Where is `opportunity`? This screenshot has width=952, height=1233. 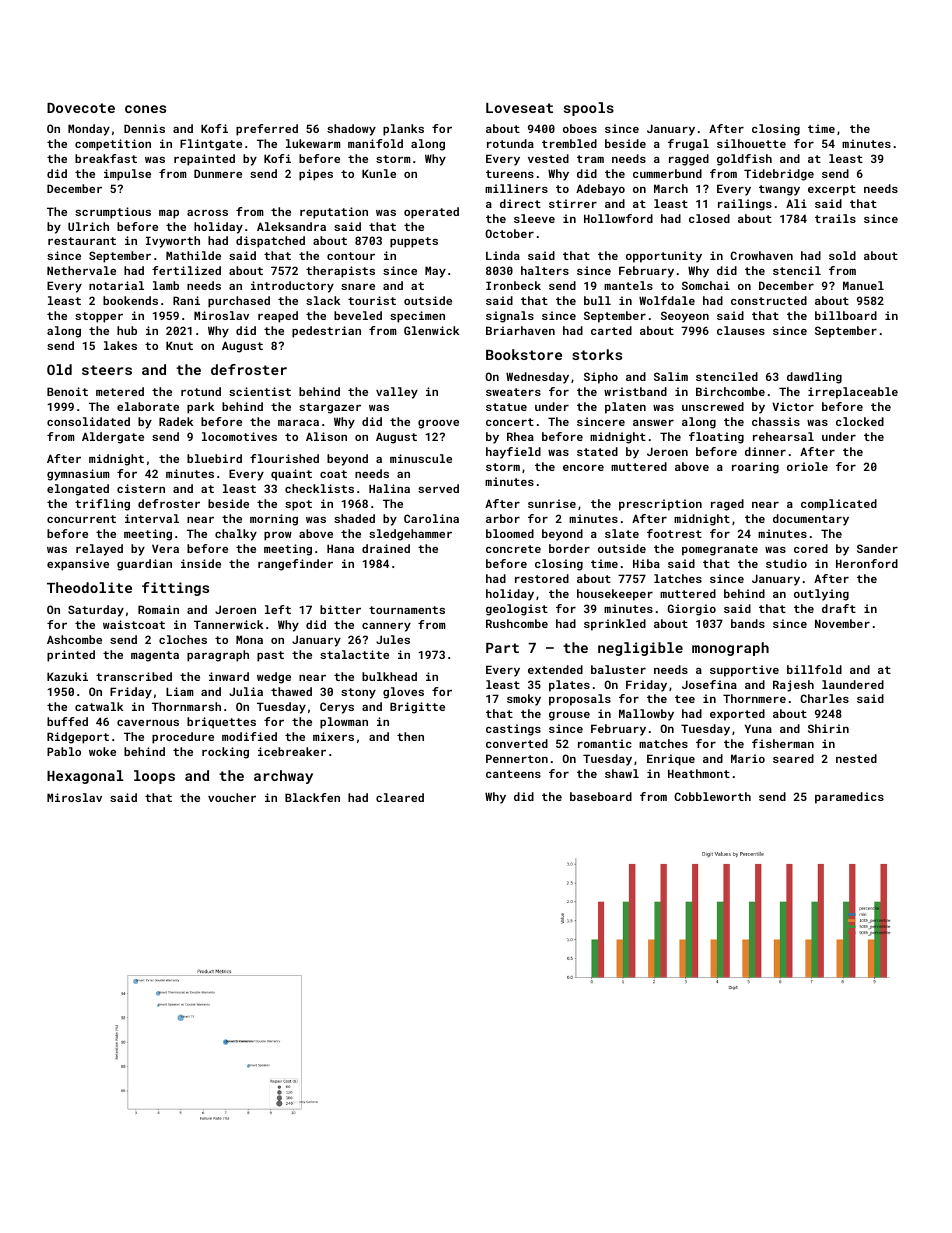
opportunity is located at coordinates (664, 257).
